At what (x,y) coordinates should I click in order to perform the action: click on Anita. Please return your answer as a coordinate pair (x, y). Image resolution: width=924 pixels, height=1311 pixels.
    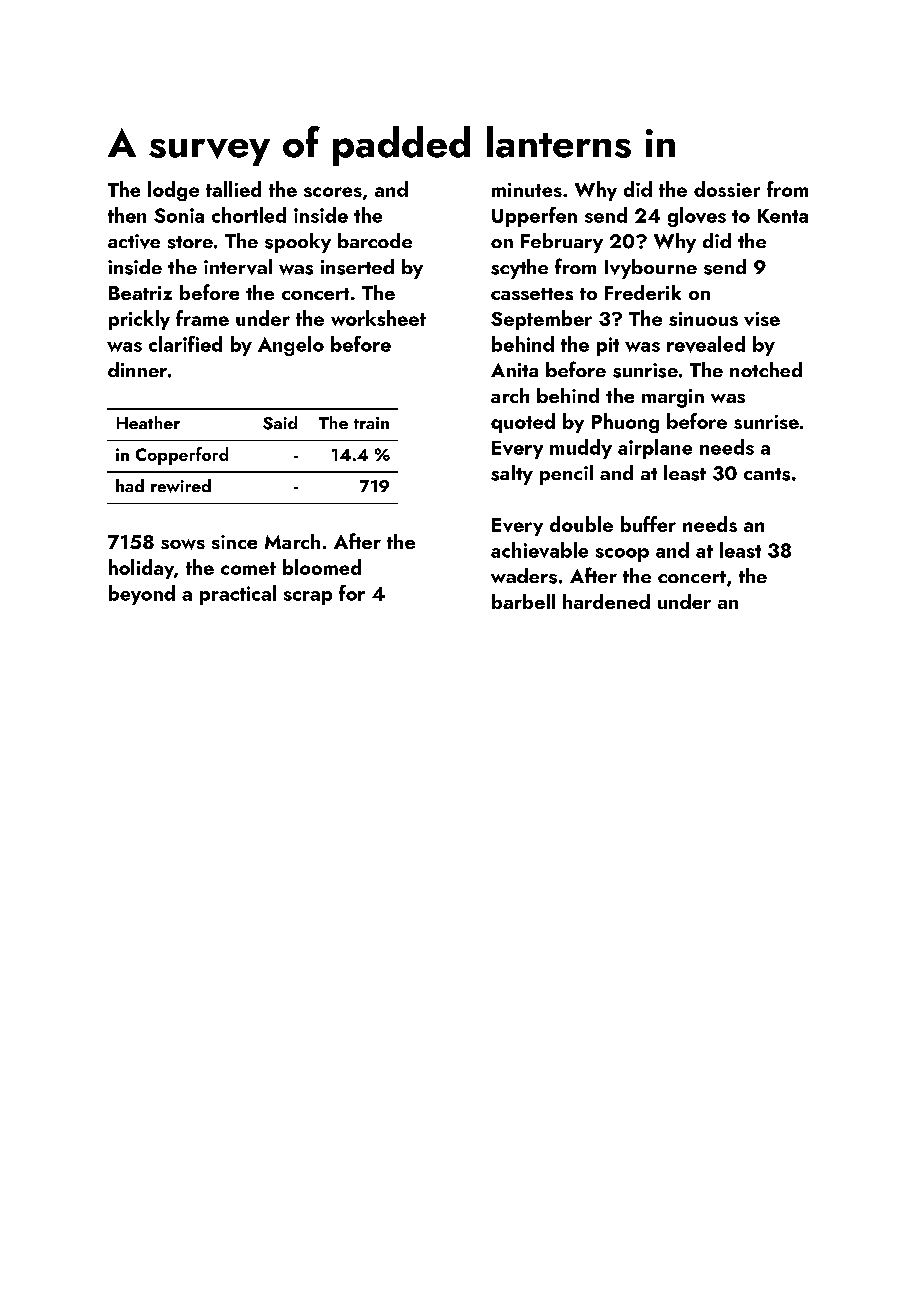
    Looking at the image, I should click on (514, 370).
